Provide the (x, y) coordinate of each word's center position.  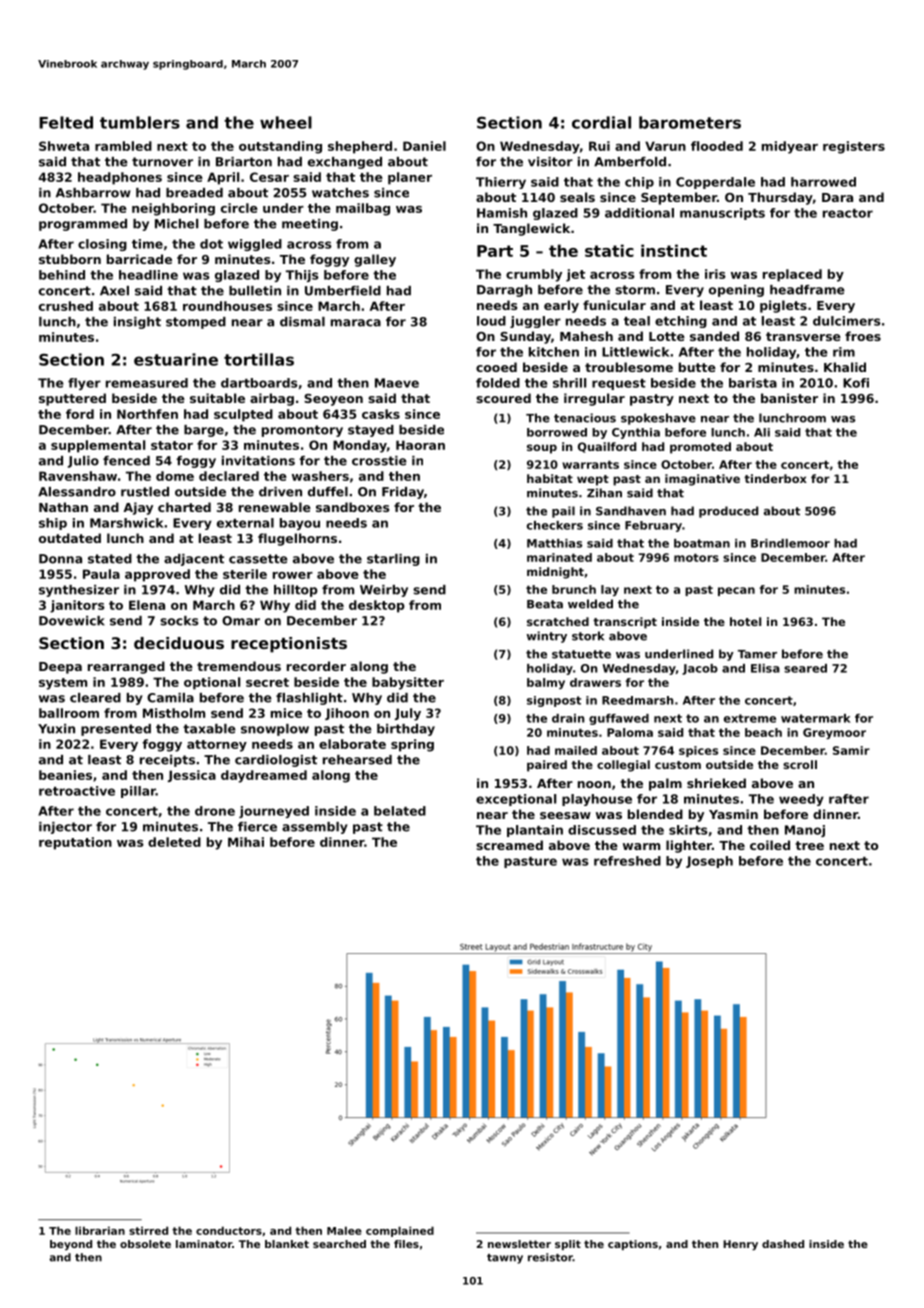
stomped (196, 323)
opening (736, 291)
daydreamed (264, 776)
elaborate (352, 744)
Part (495, 251)
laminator (204, 1244)
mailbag (363, 209)
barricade (139, 259)
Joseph (709, 862)
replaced (792, 275)
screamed (509, 845)
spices (698, 751)
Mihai (246, 842)
